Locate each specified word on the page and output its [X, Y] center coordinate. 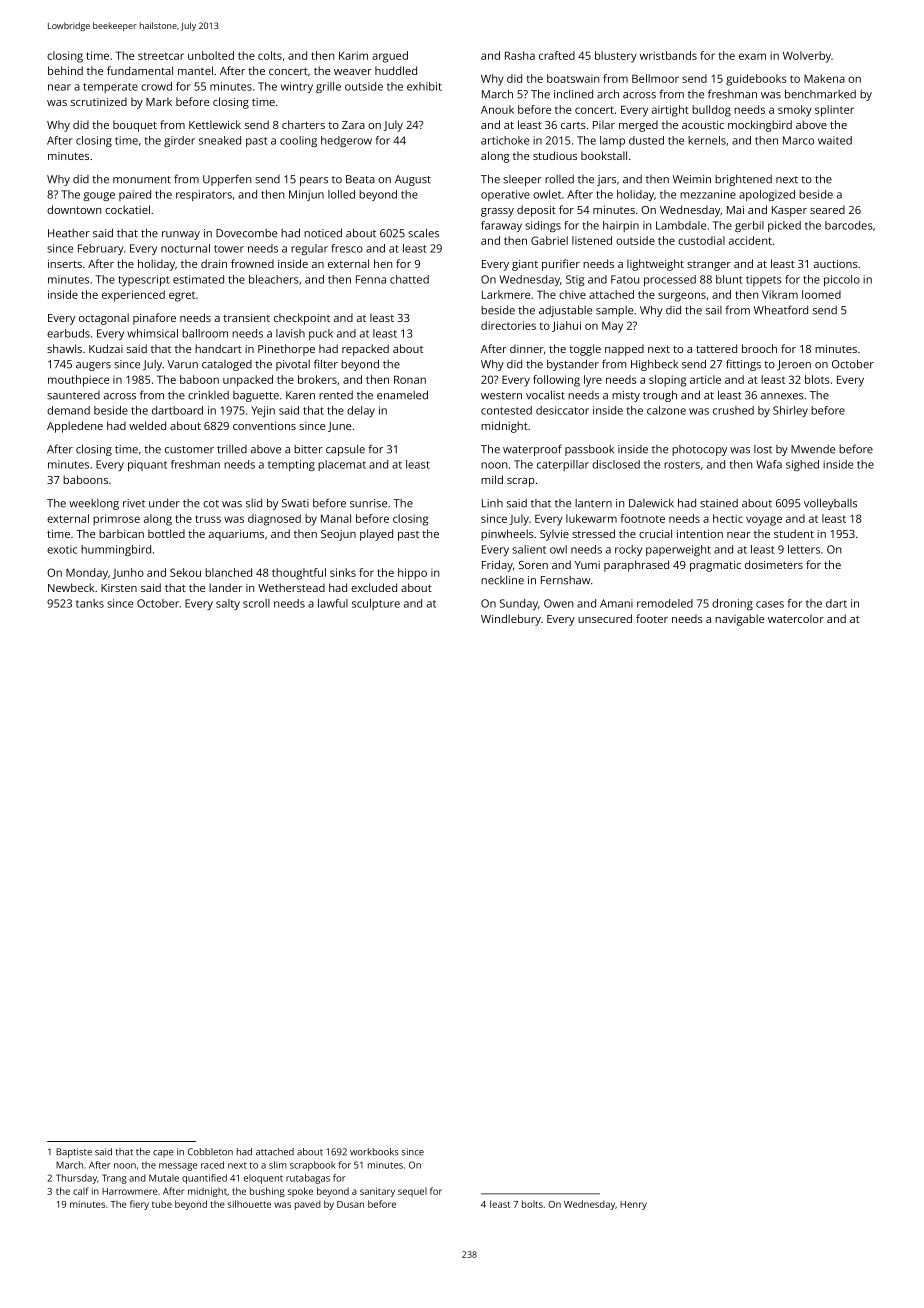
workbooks [374, 1152]
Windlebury [511, 620]
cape [163, 1153]
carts [573, 125]
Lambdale [681, 225]
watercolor [796, 618]
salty [228, 604]
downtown [74, 209]
